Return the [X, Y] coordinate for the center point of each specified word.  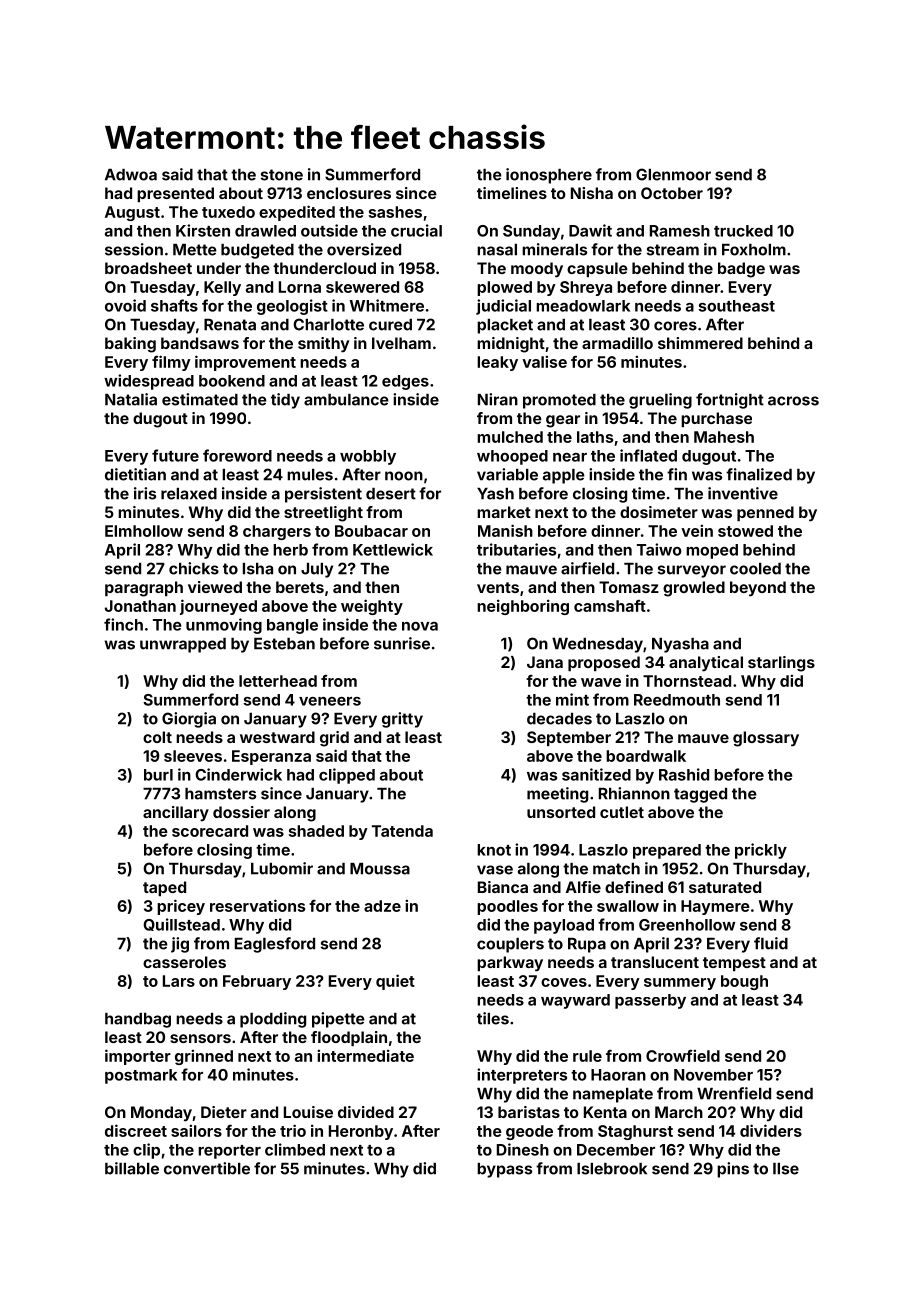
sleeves [193, 756]
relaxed [189, 494]
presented [175, 194]
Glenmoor [673, 174]
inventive [743, 493]
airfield [587, 568]
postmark [141, 1076]
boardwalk [646, 756]
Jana [545, 662]
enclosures [349, 193]
